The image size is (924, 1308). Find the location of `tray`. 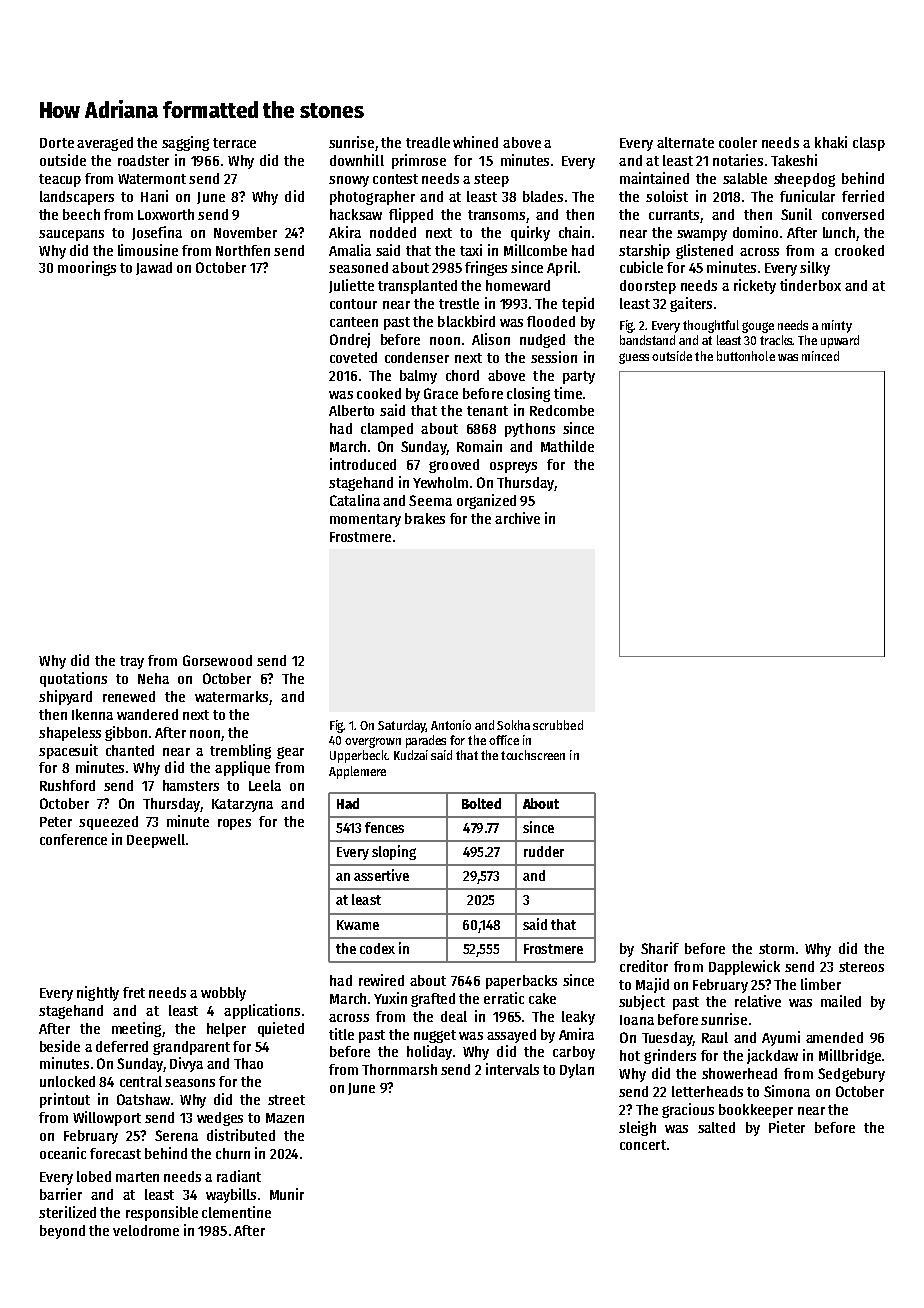

tray is located at coordinates (132, 662).
